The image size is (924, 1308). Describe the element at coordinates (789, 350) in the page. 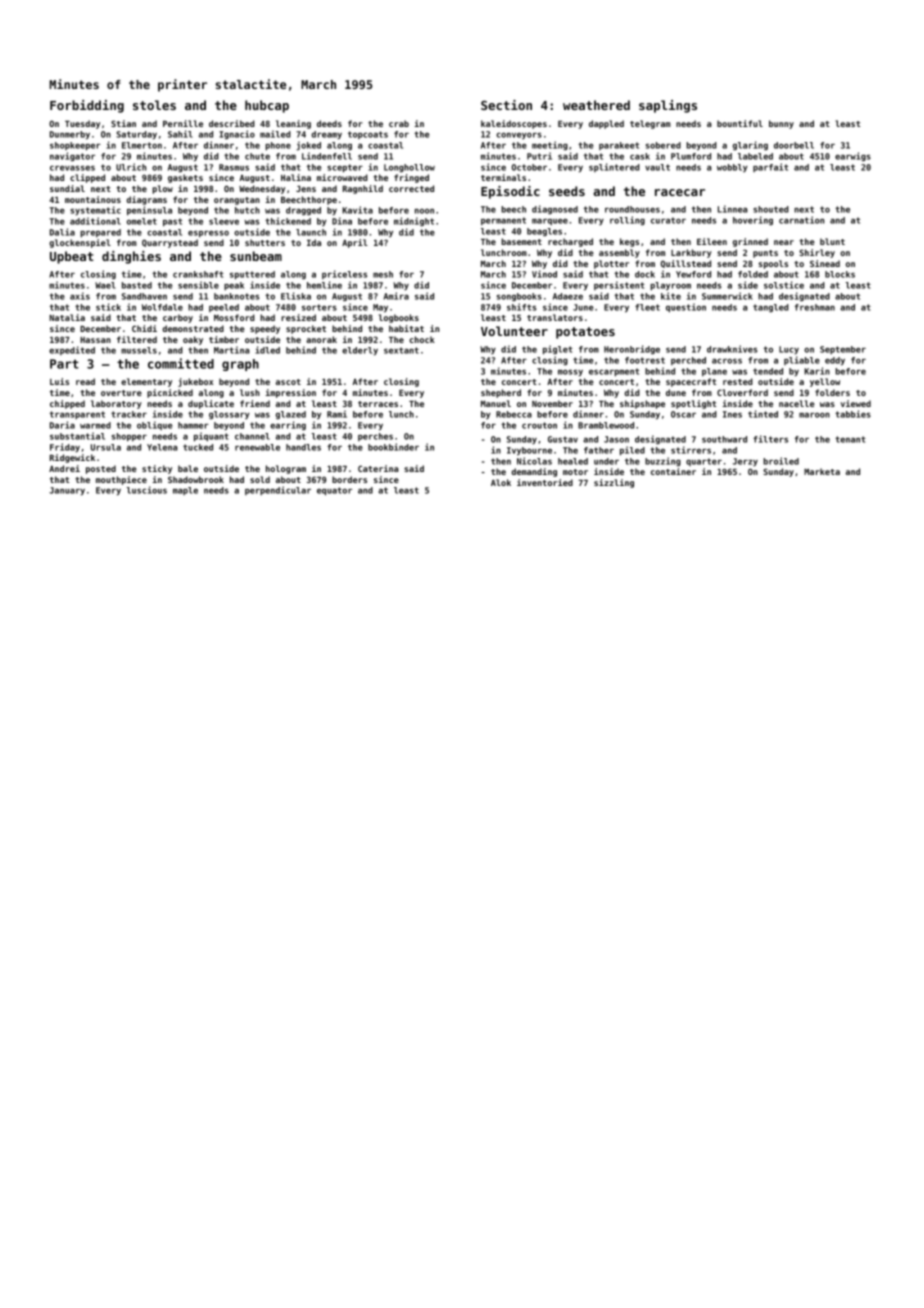

I see `Lucy` at that location.
